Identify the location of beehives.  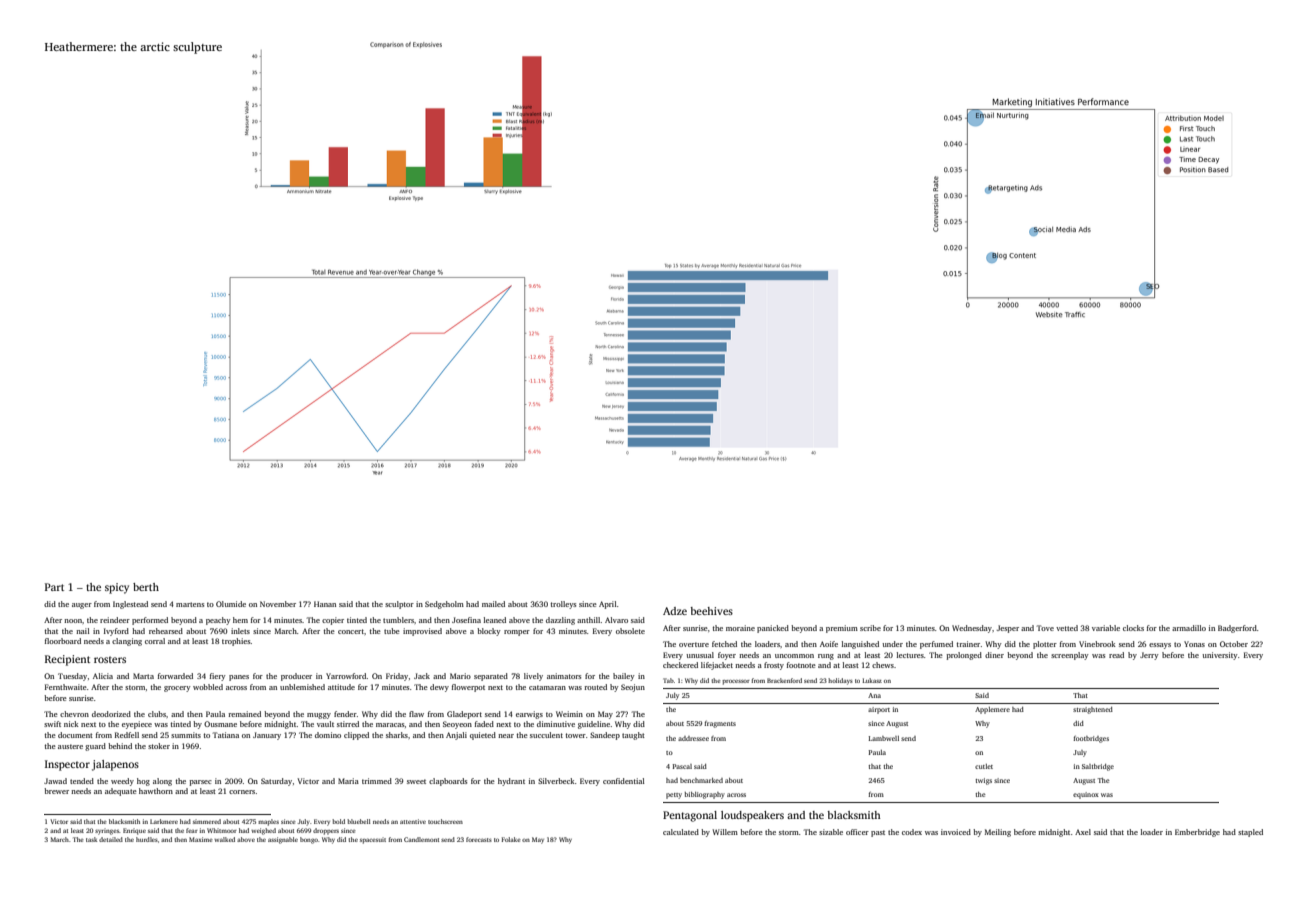
(711, 611).
